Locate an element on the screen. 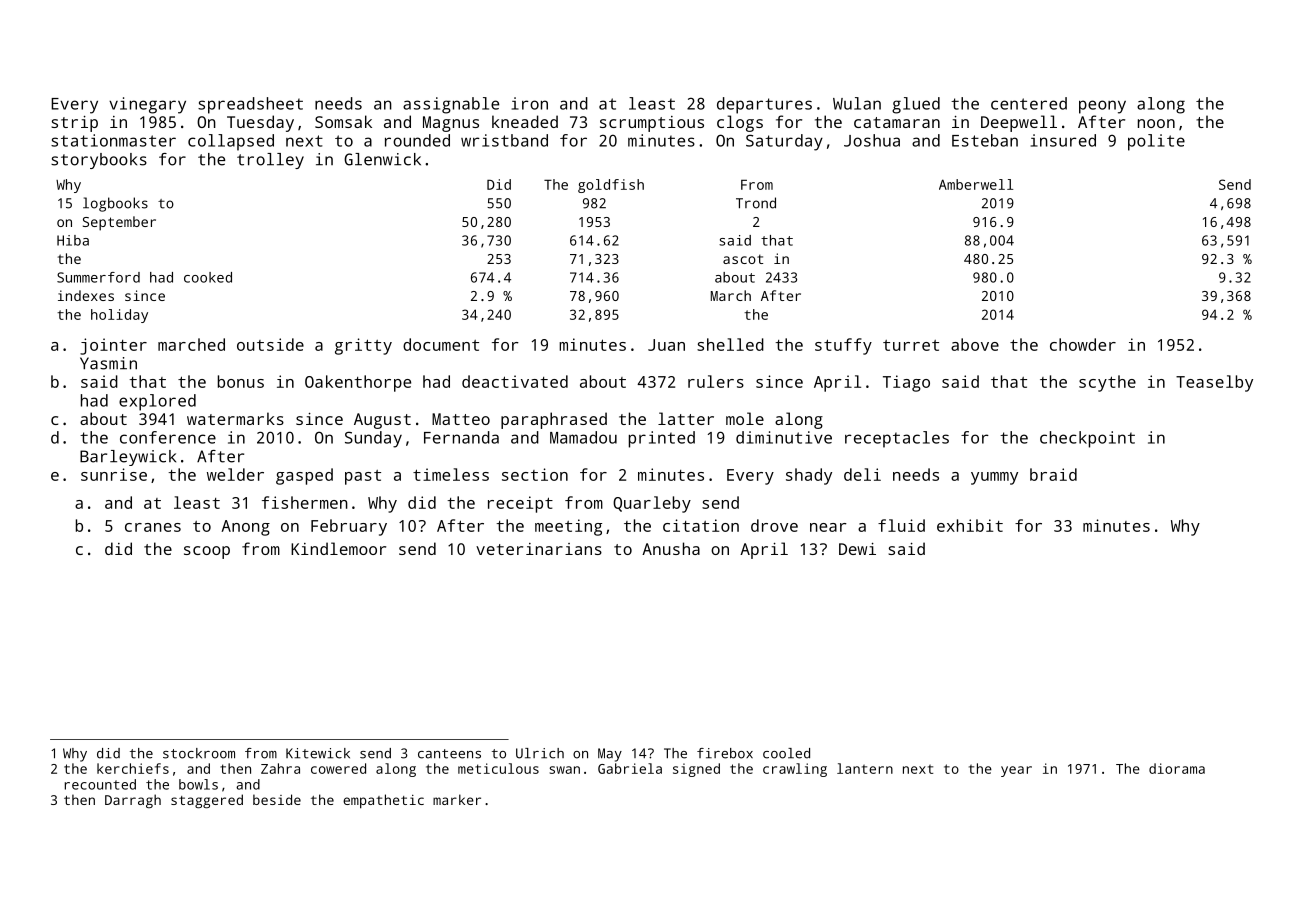 The height and width of the screenshot is (924, 1308). section is located at coordinates (535, 474).
